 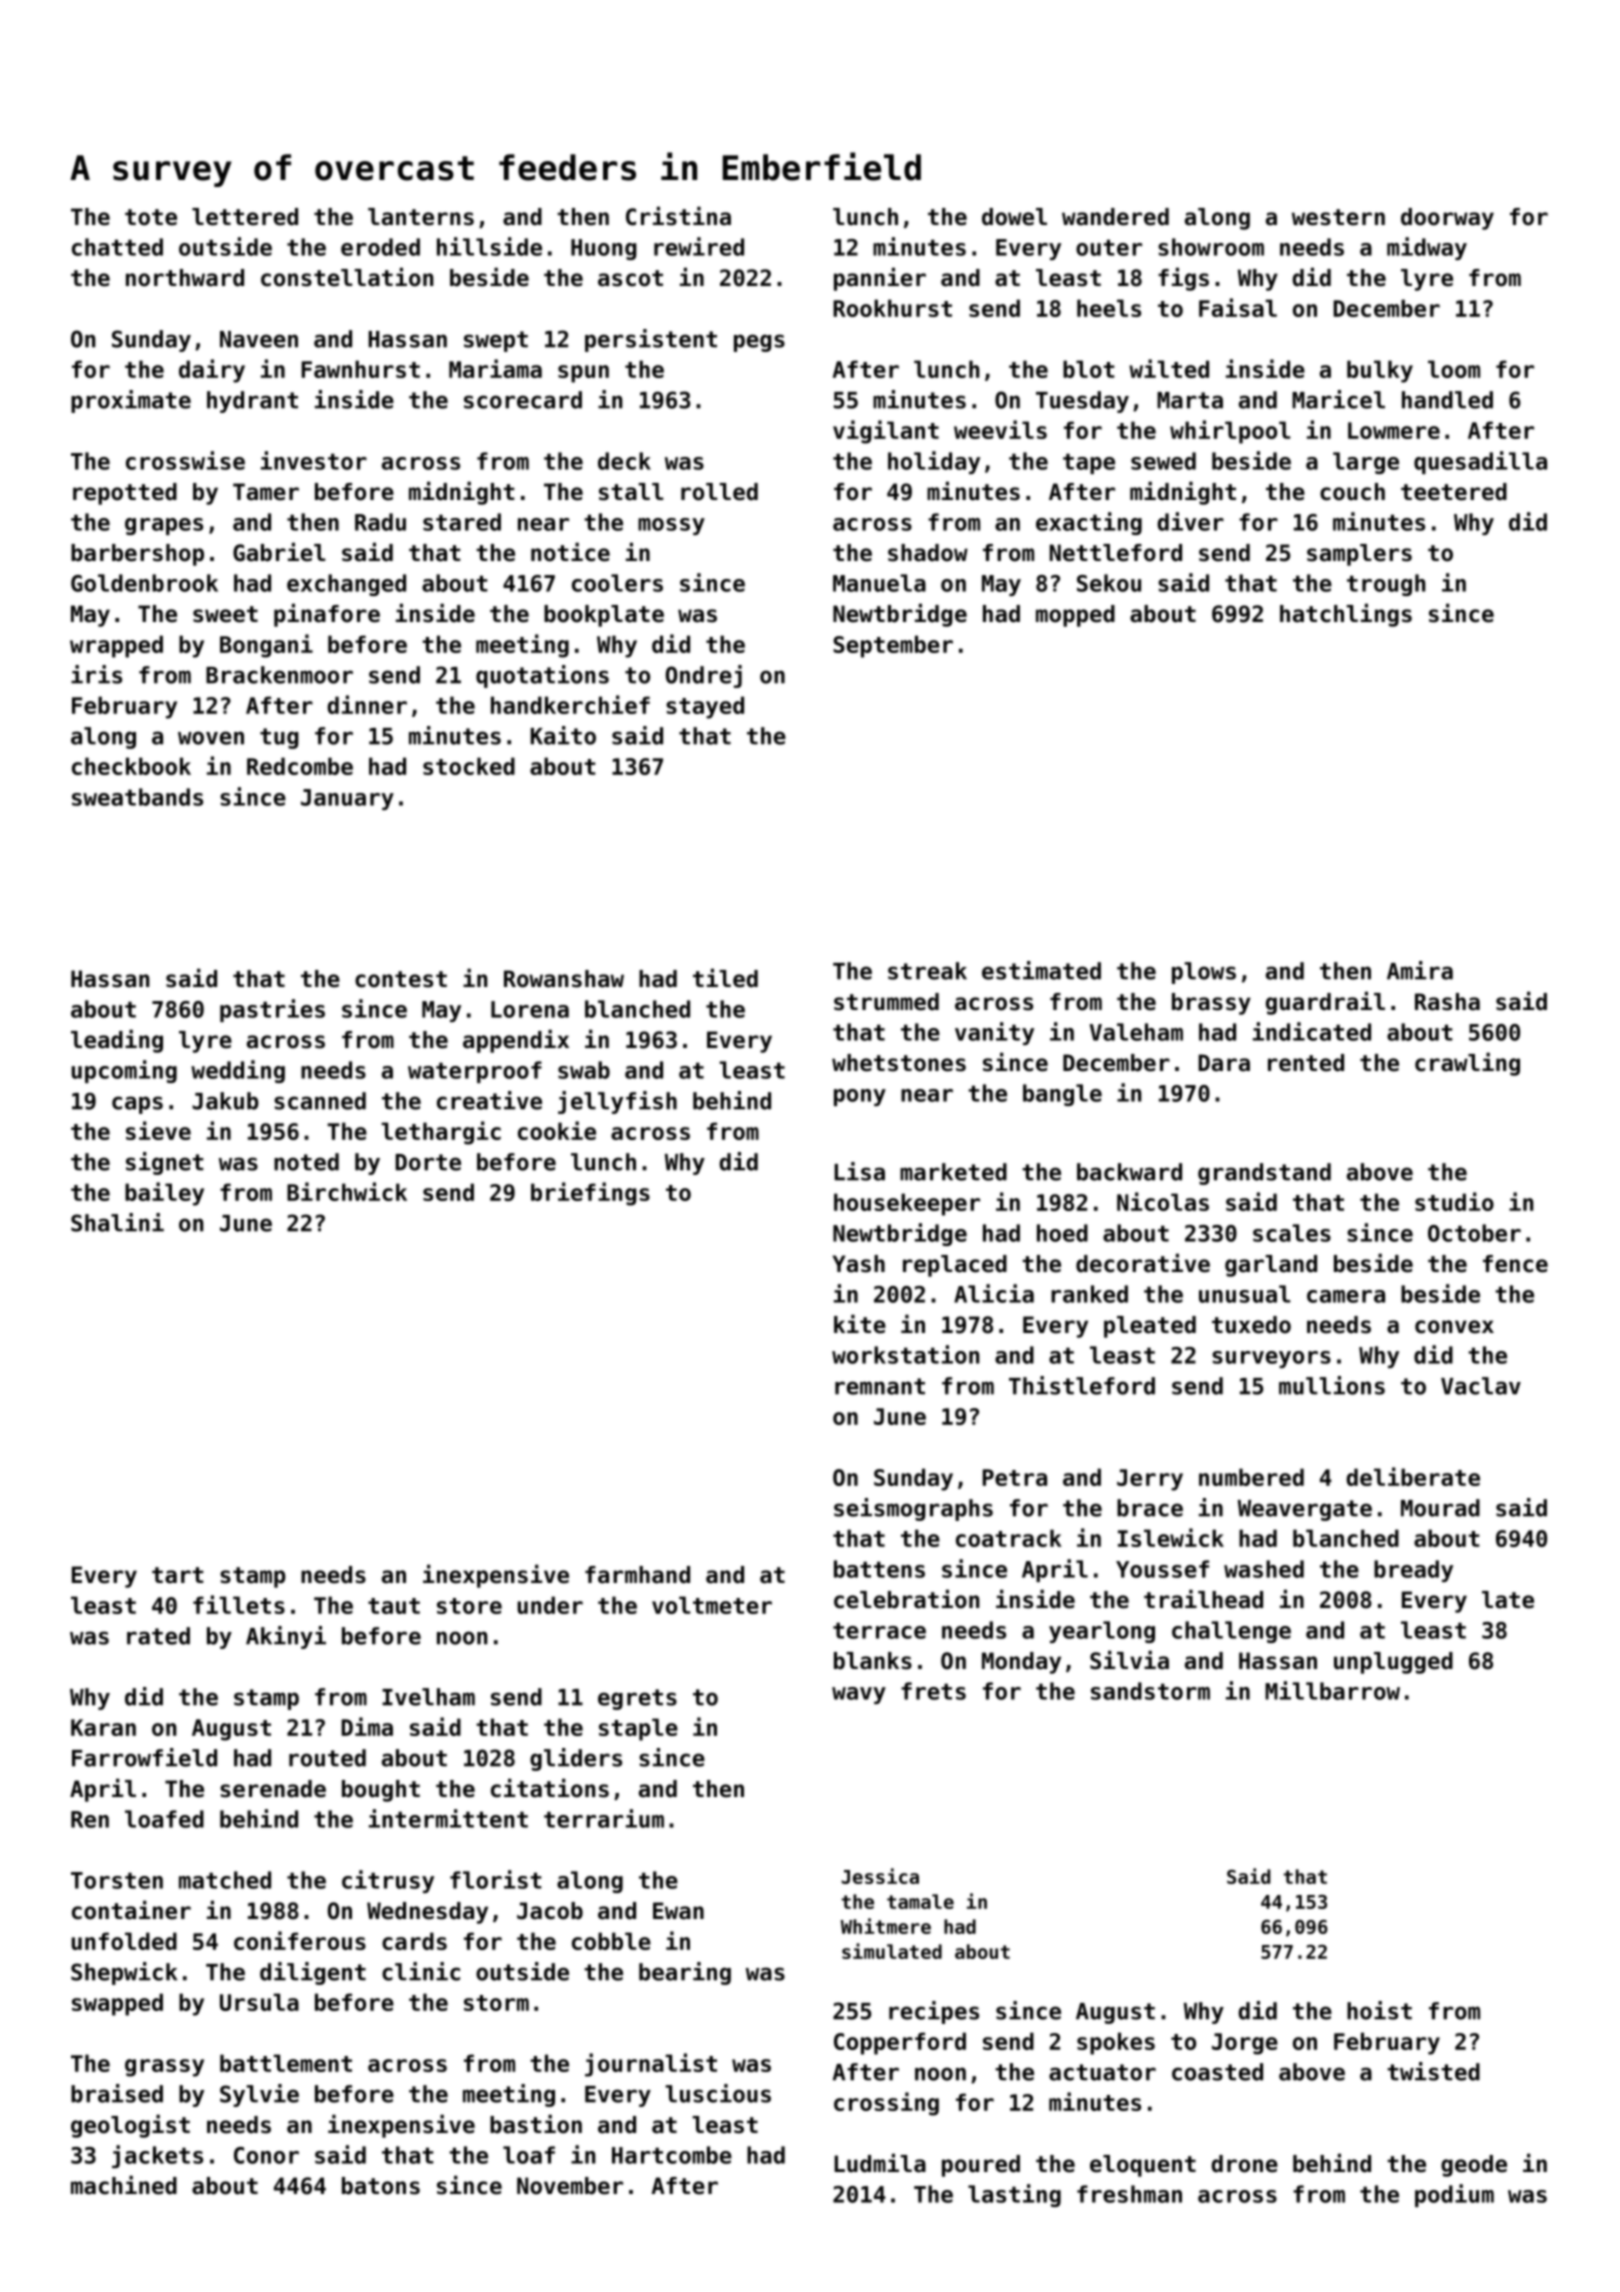 What do you see at coordinates (117, 1222) in the screenshot?
I see `Shalini` at bounding box center [117, 1222].
